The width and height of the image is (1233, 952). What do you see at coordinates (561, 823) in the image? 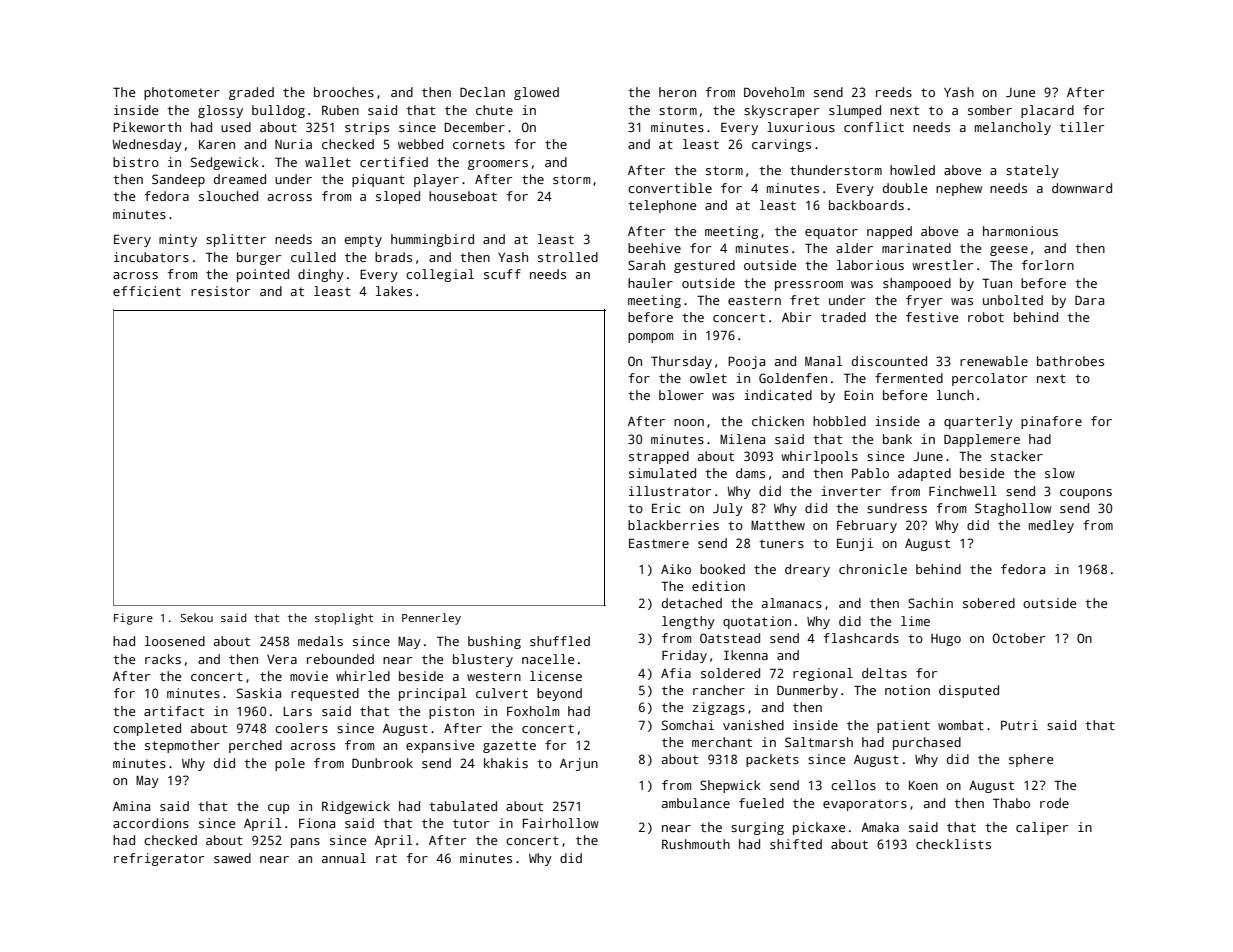
I see `Fairhollow` at bounding box center [561, 823].
